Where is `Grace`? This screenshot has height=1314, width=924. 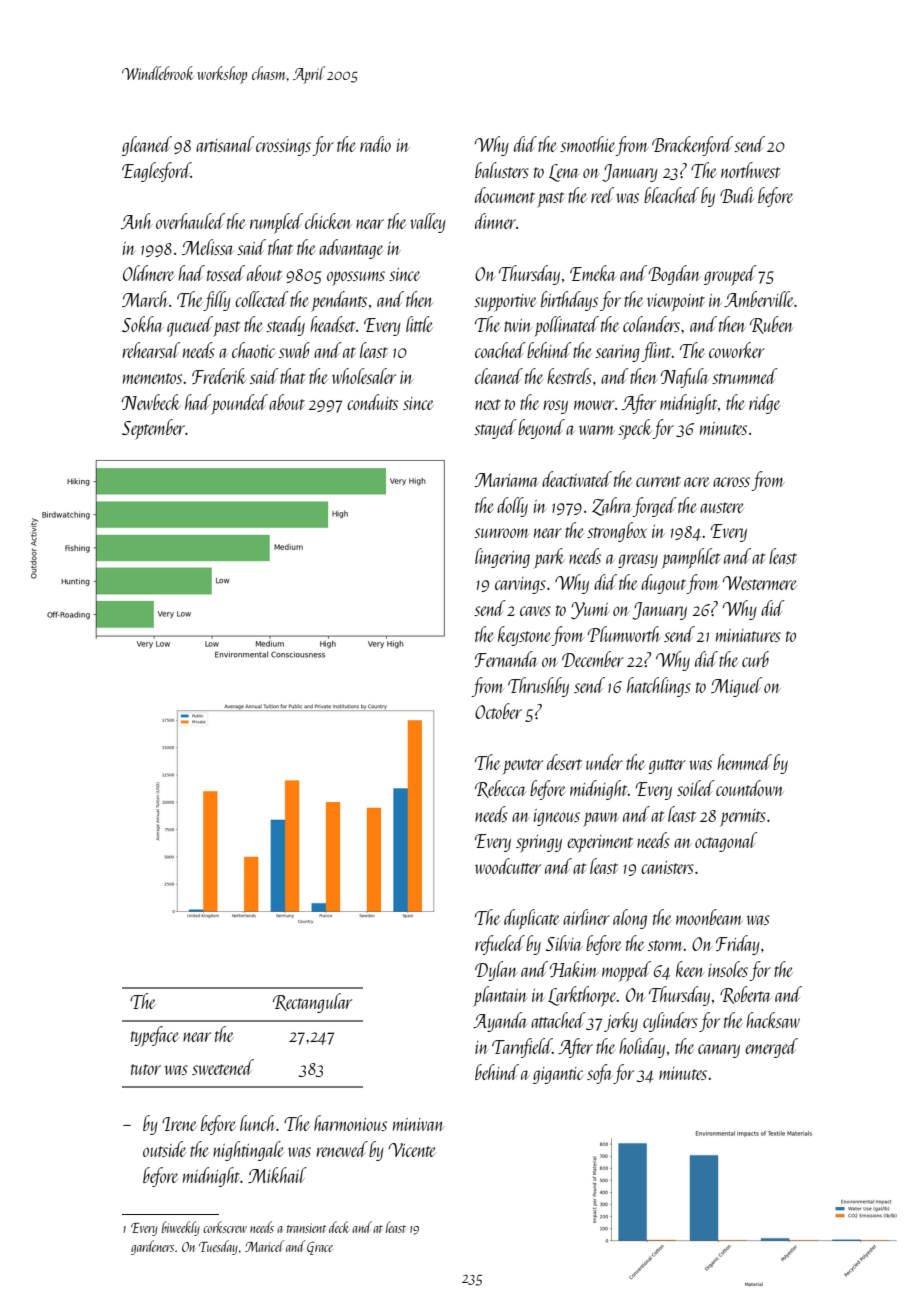 Grace is located at coordinates (320, 1248).
